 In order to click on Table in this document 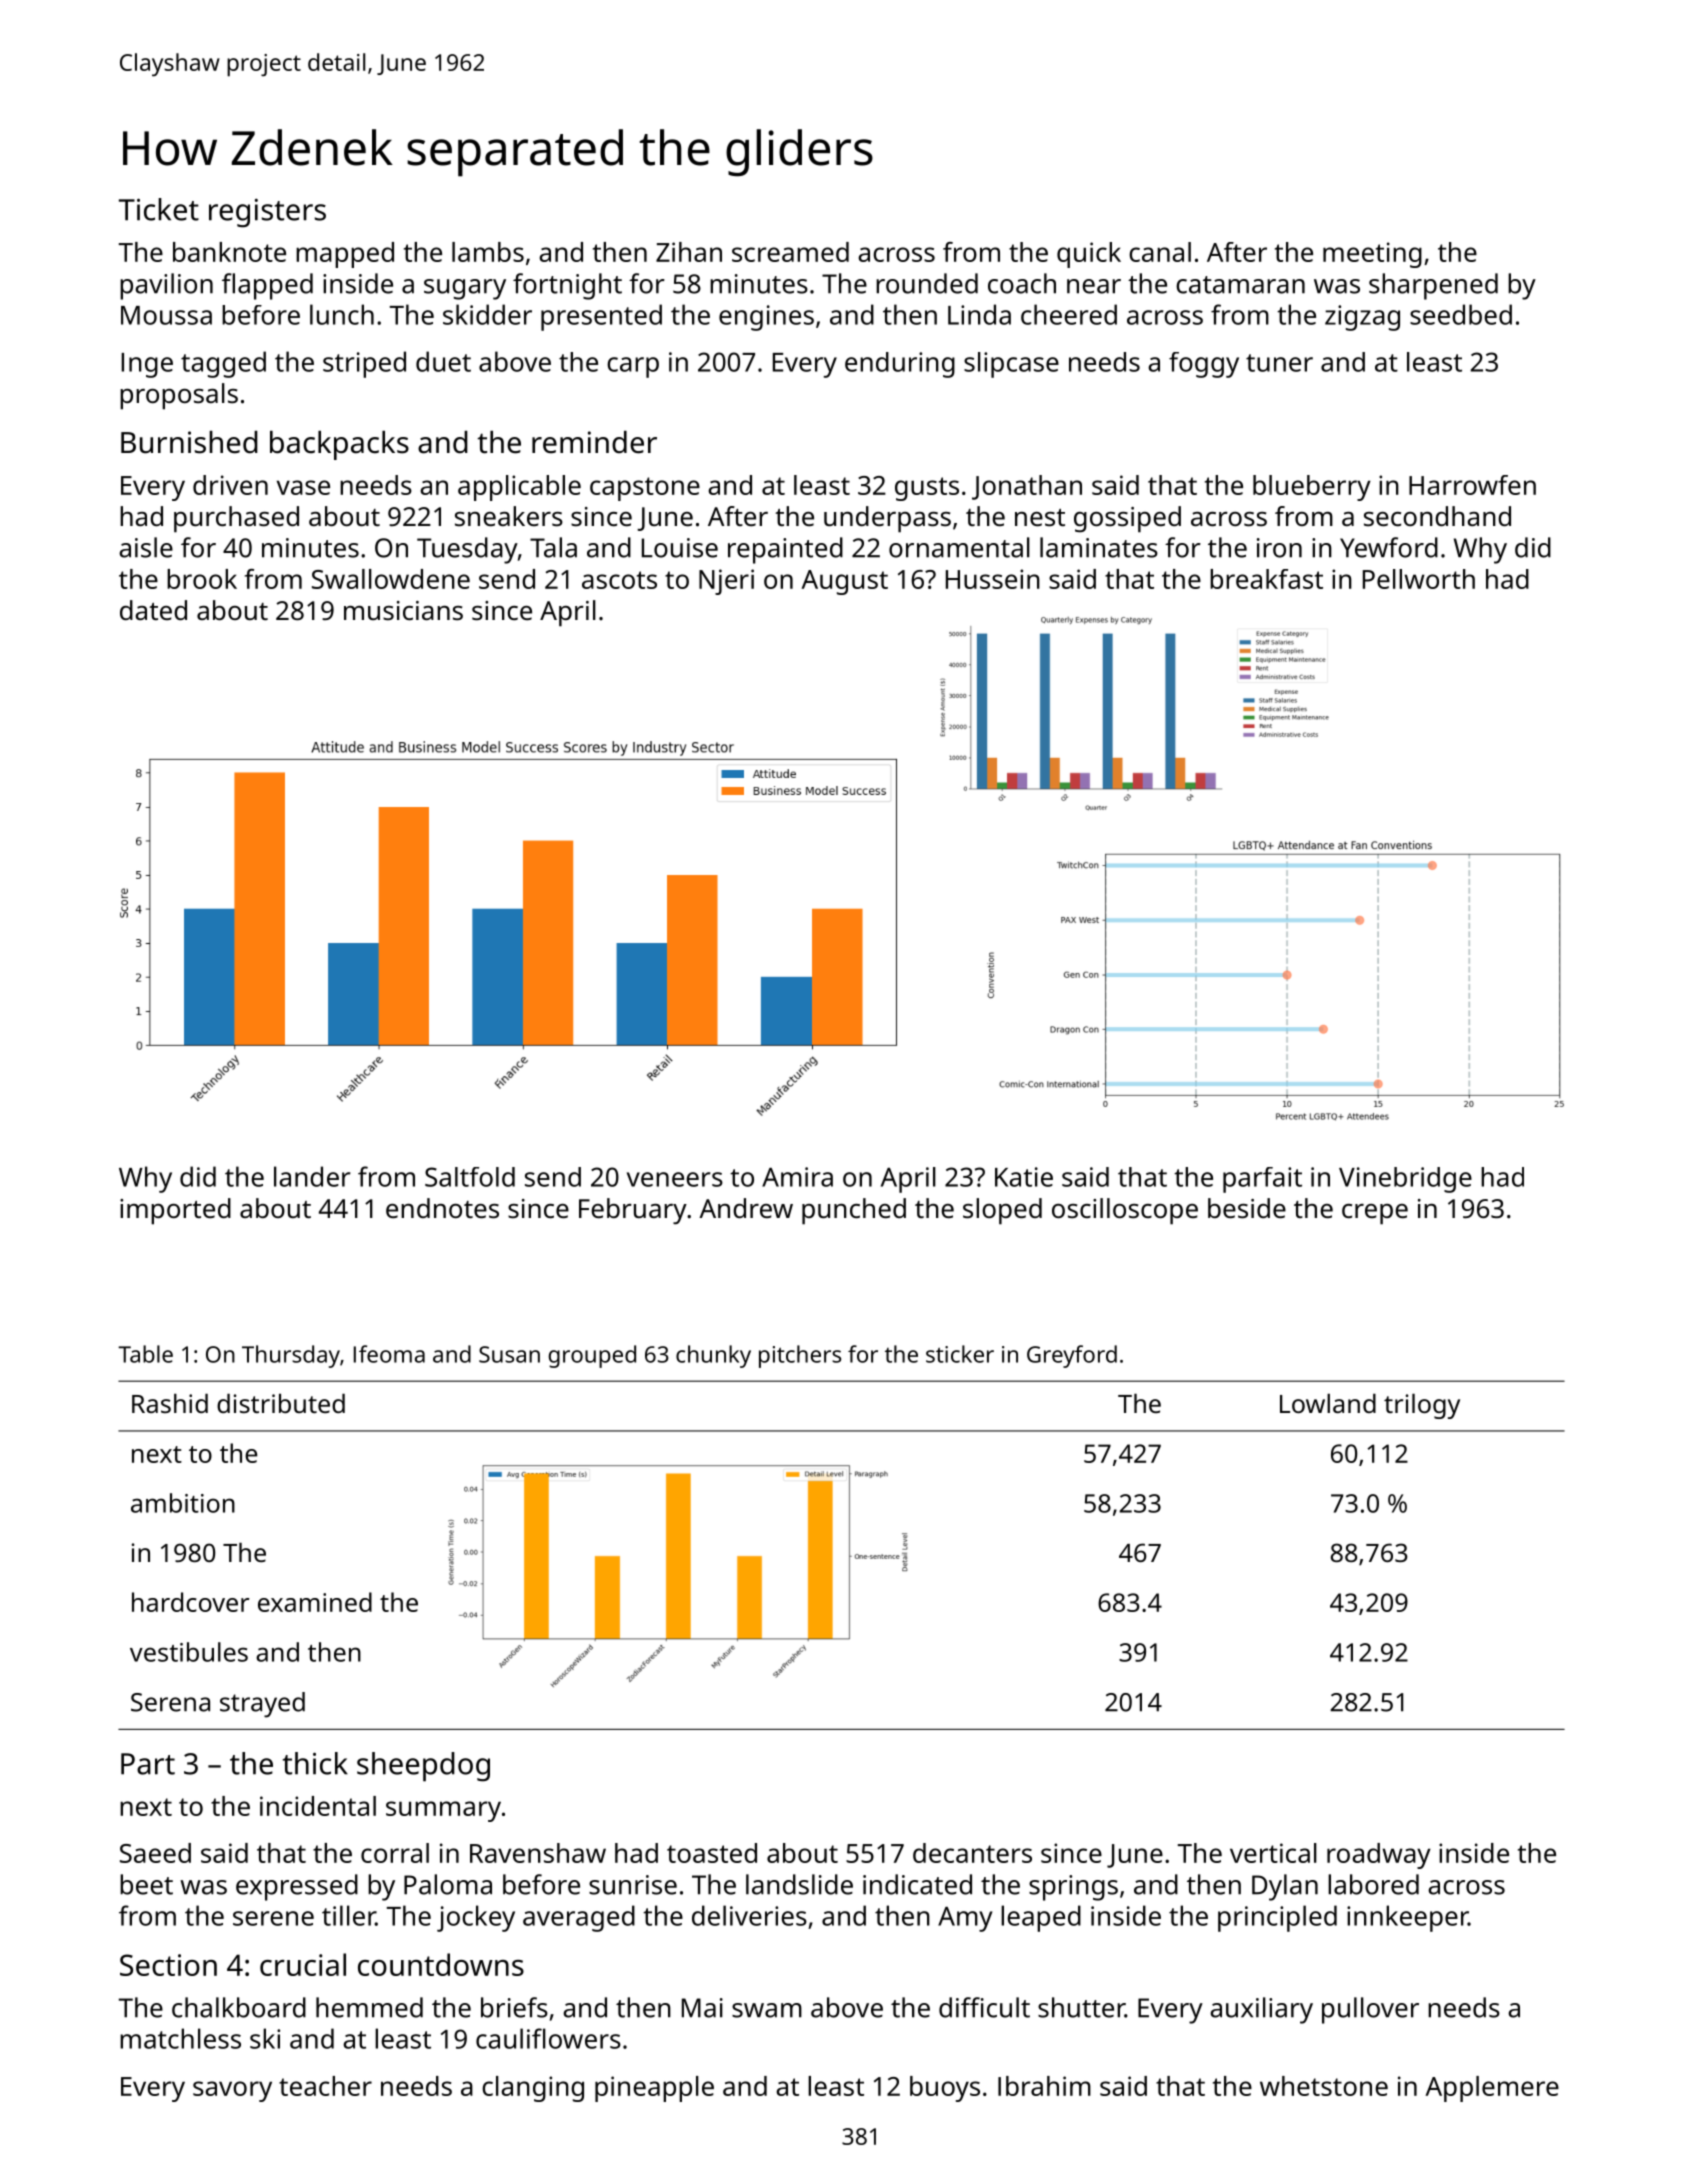, I will do `click(145, 1354)`.
